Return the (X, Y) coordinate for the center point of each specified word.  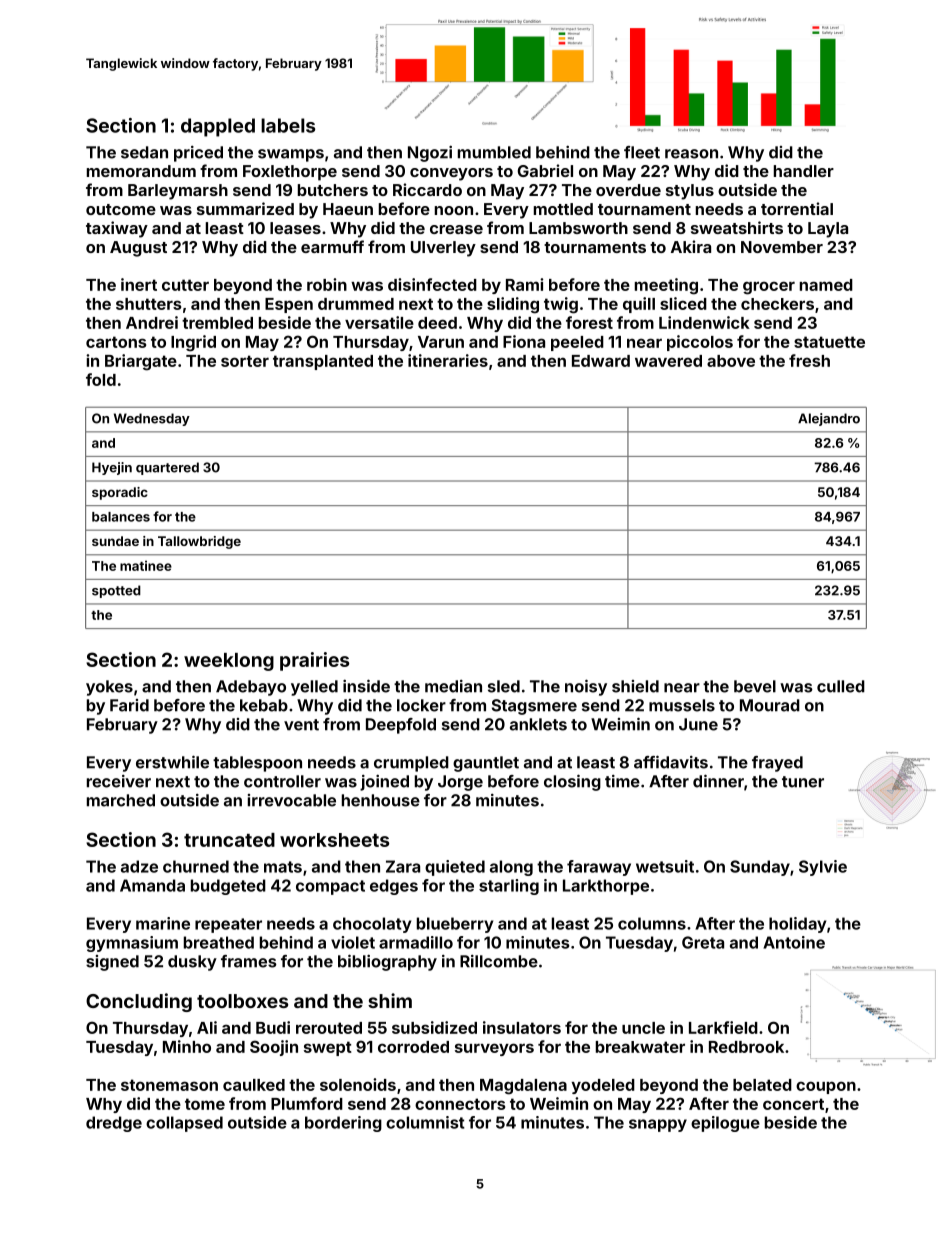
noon (454, 210)
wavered (668, 361)
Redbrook (746, 1047)
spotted (116, 591)
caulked (254, 1085)
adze (139, 866)
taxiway (117, 229)
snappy (658, 1125)
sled (504, 686)
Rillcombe (499, 961)
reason (691, 154)
